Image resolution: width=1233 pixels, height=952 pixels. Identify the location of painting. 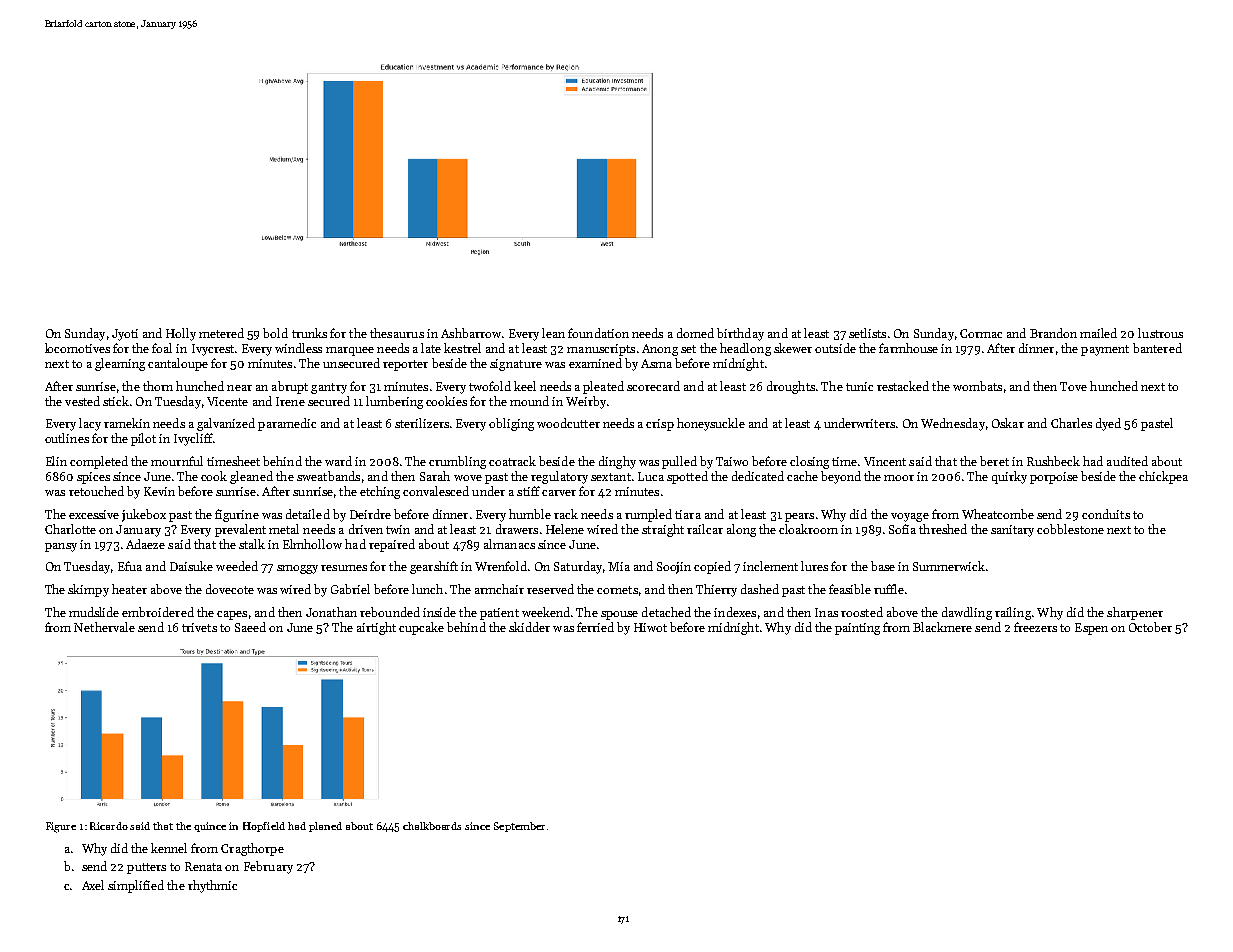
(857, 629).
